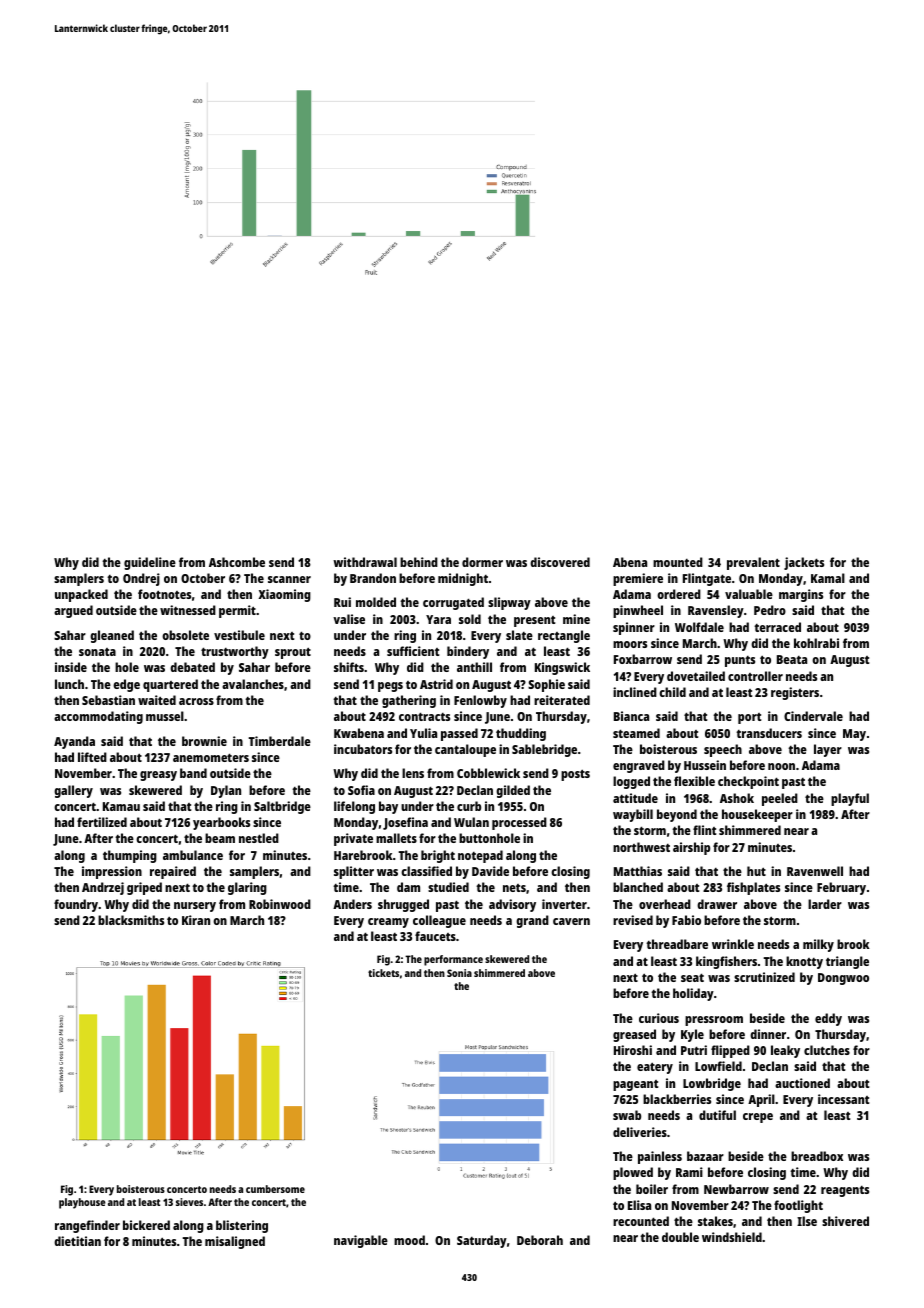 This document has height=1308, width=924. Describe the element at coordinates (678, 562) in the document. I see `mounted` at that location.
